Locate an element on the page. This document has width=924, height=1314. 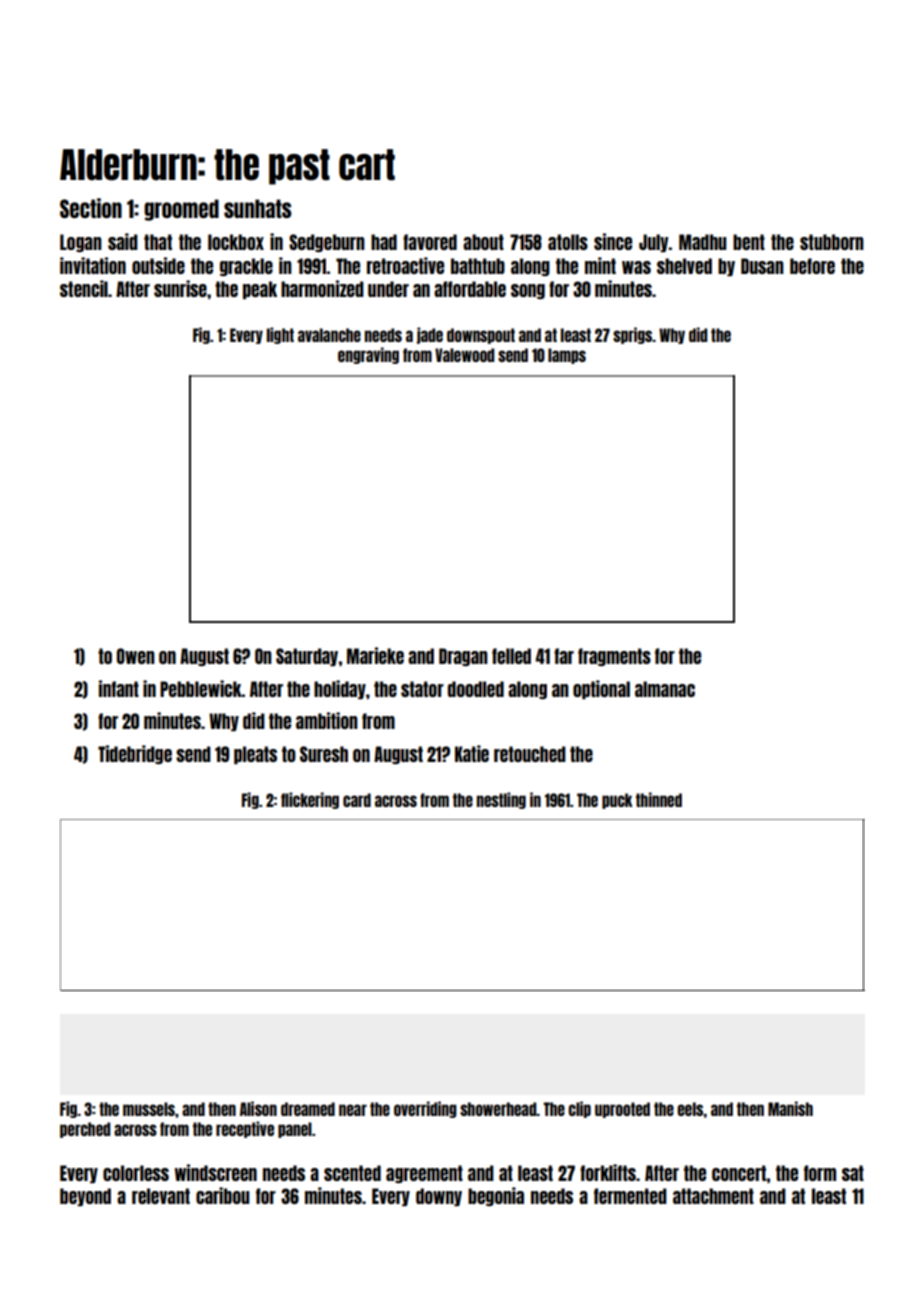
form is located at coordinates (820, 1173).
